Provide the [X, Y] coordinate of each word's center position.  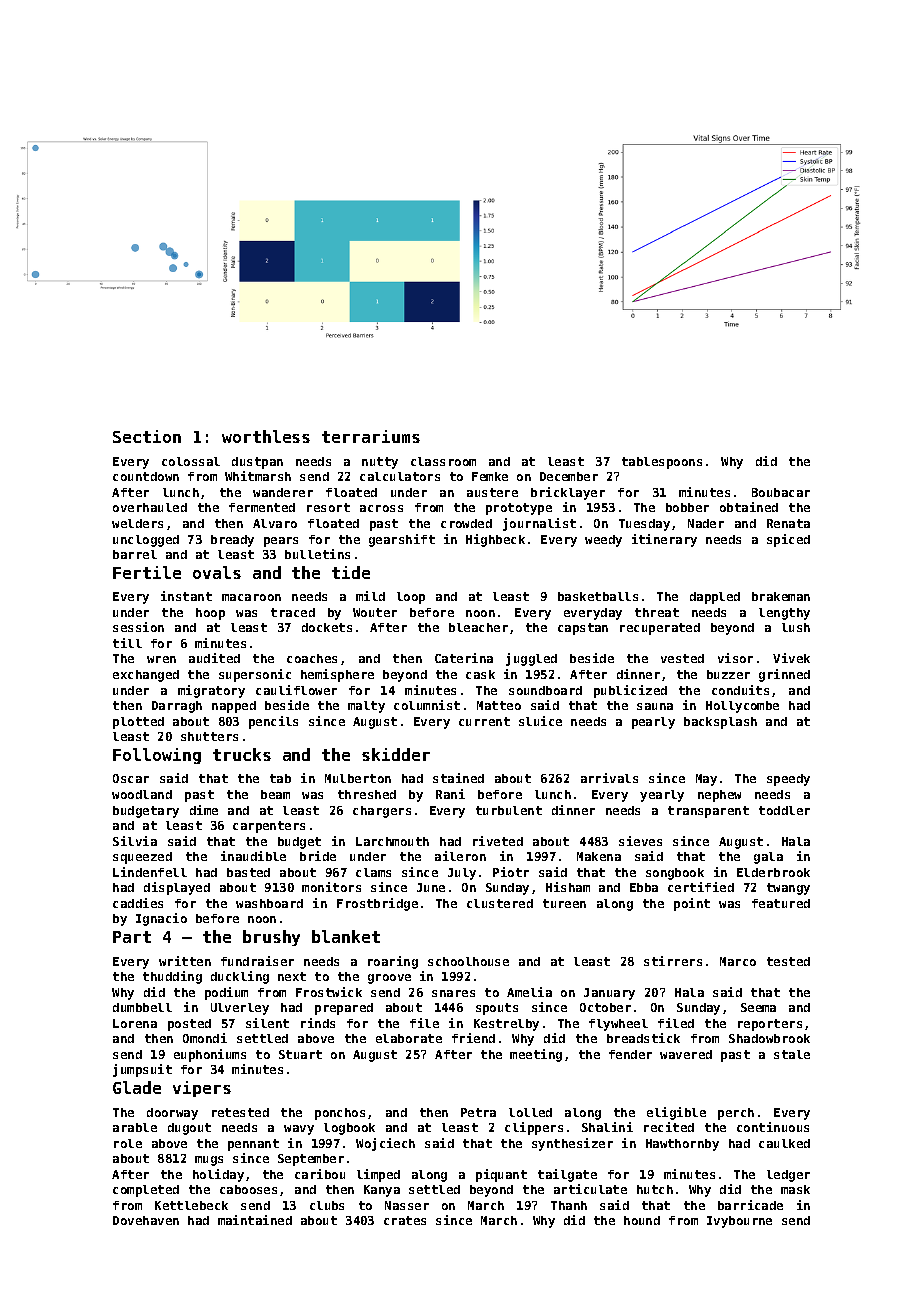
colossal [191, 461]
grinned [784, 675]
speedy [788, 780]
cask [480, 674]
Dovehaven [146, 1220]
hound [642, 1220]
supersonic [255, 675]
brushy [271, 938]
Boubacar [781, 492]
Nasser [407, 1205]
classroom [443, 461]
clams [373, 872]
